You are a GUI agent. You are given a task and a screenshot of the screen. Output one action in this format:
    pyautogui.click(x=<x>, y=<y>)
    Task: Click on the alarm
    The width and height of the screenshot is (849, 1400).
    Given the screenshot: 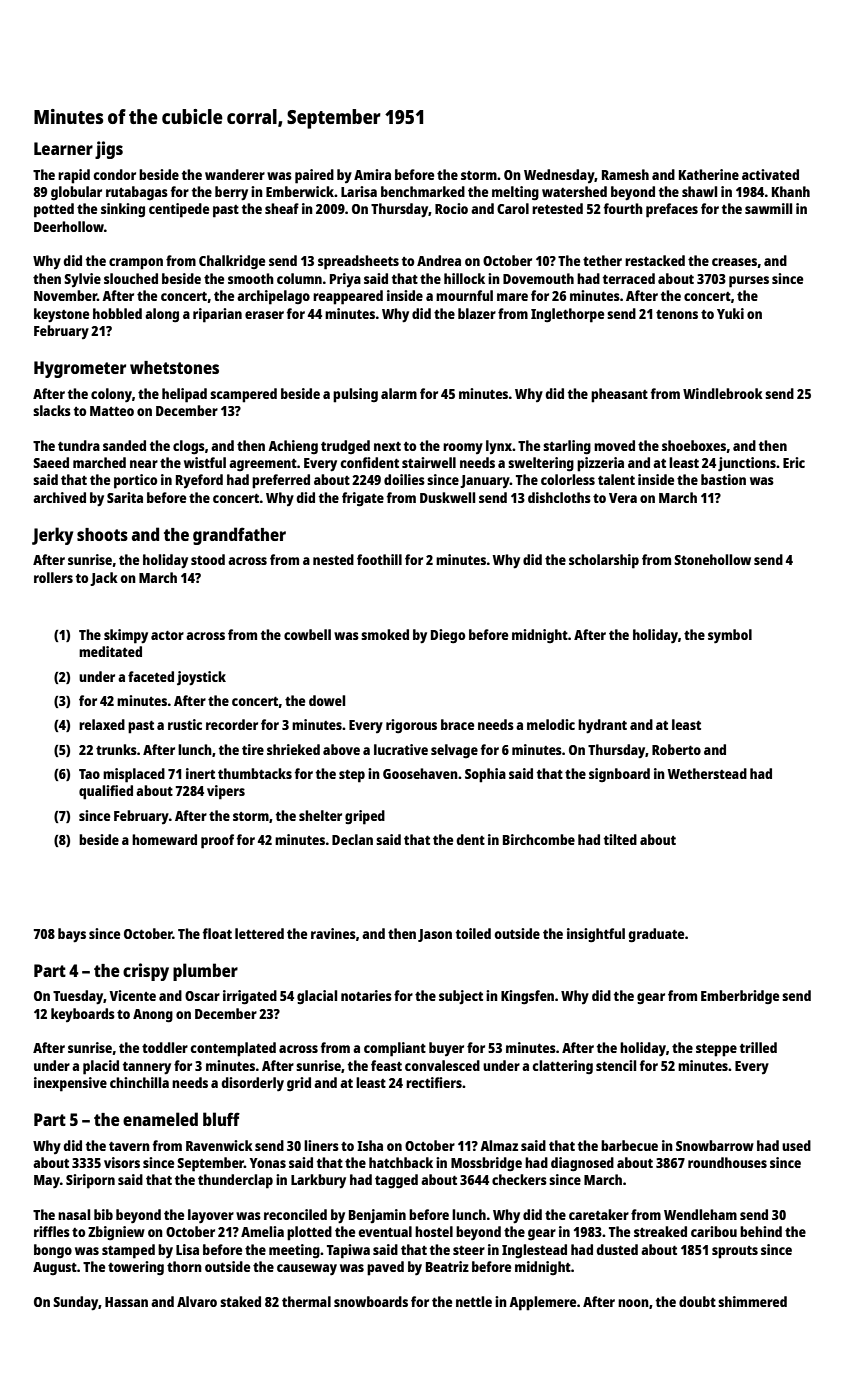 What is the action you would take?
    pyautogui.click(x=399, y=393)
